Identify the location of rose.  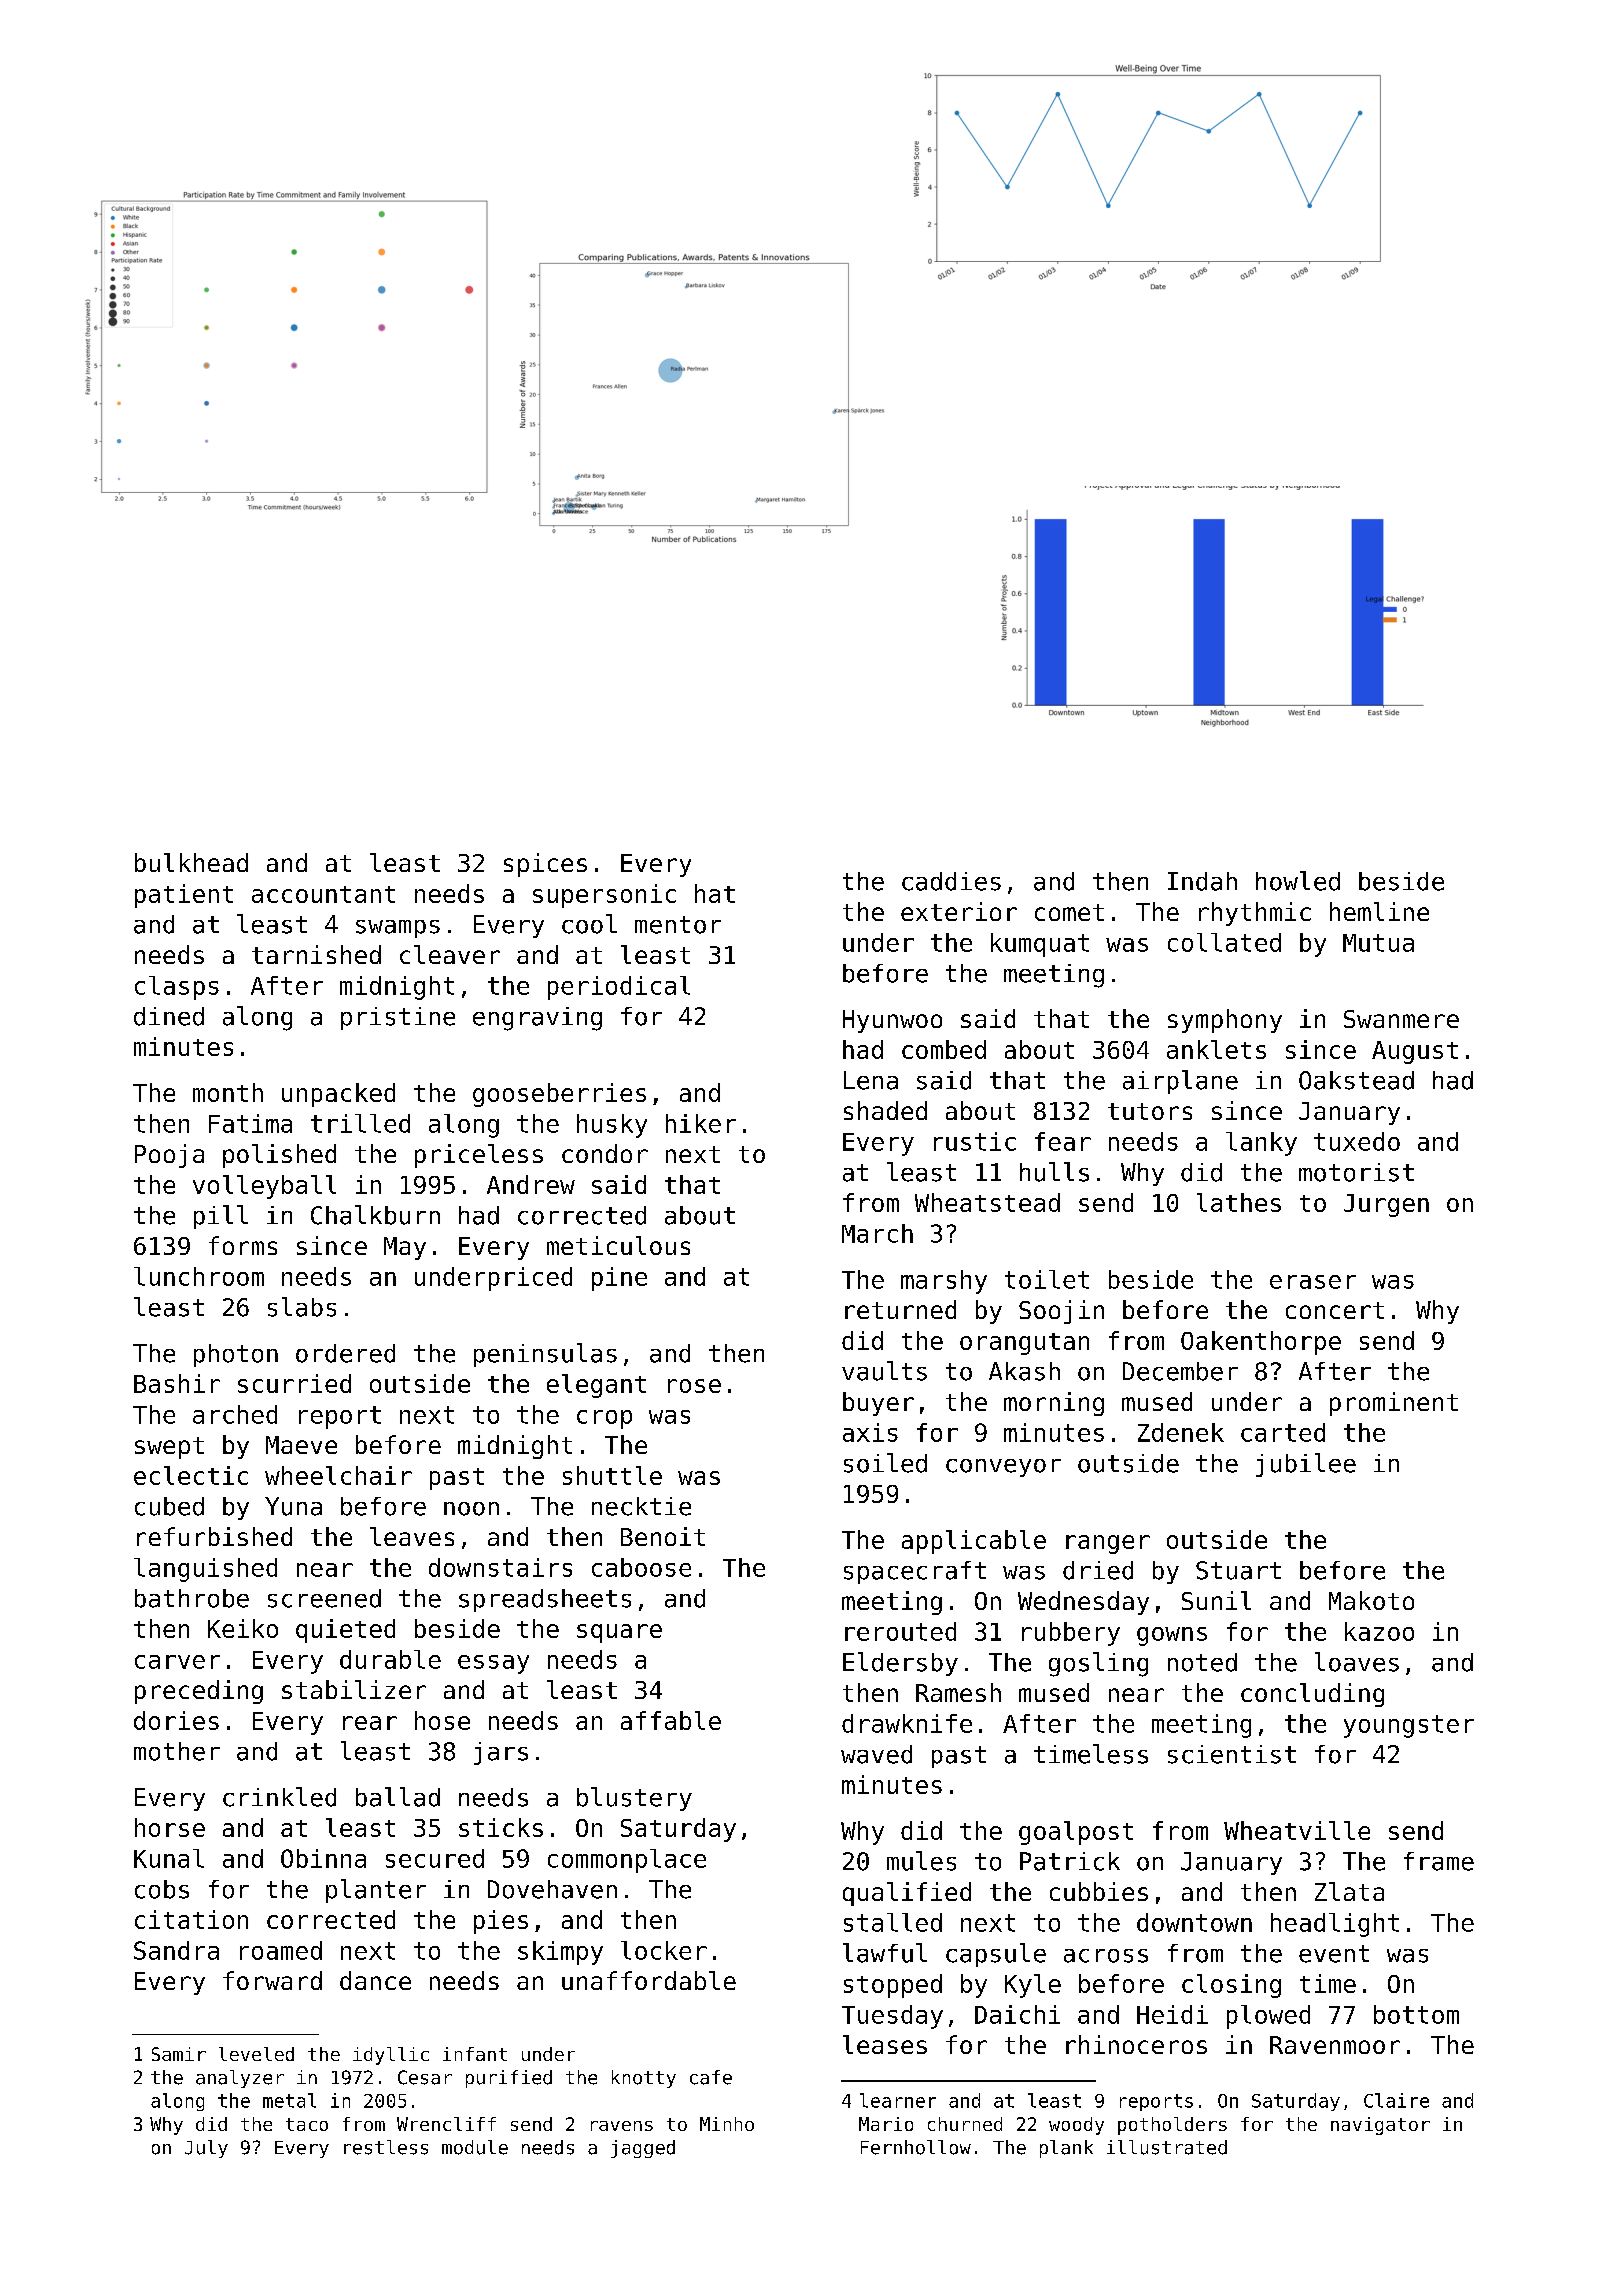
(694, 1386).
